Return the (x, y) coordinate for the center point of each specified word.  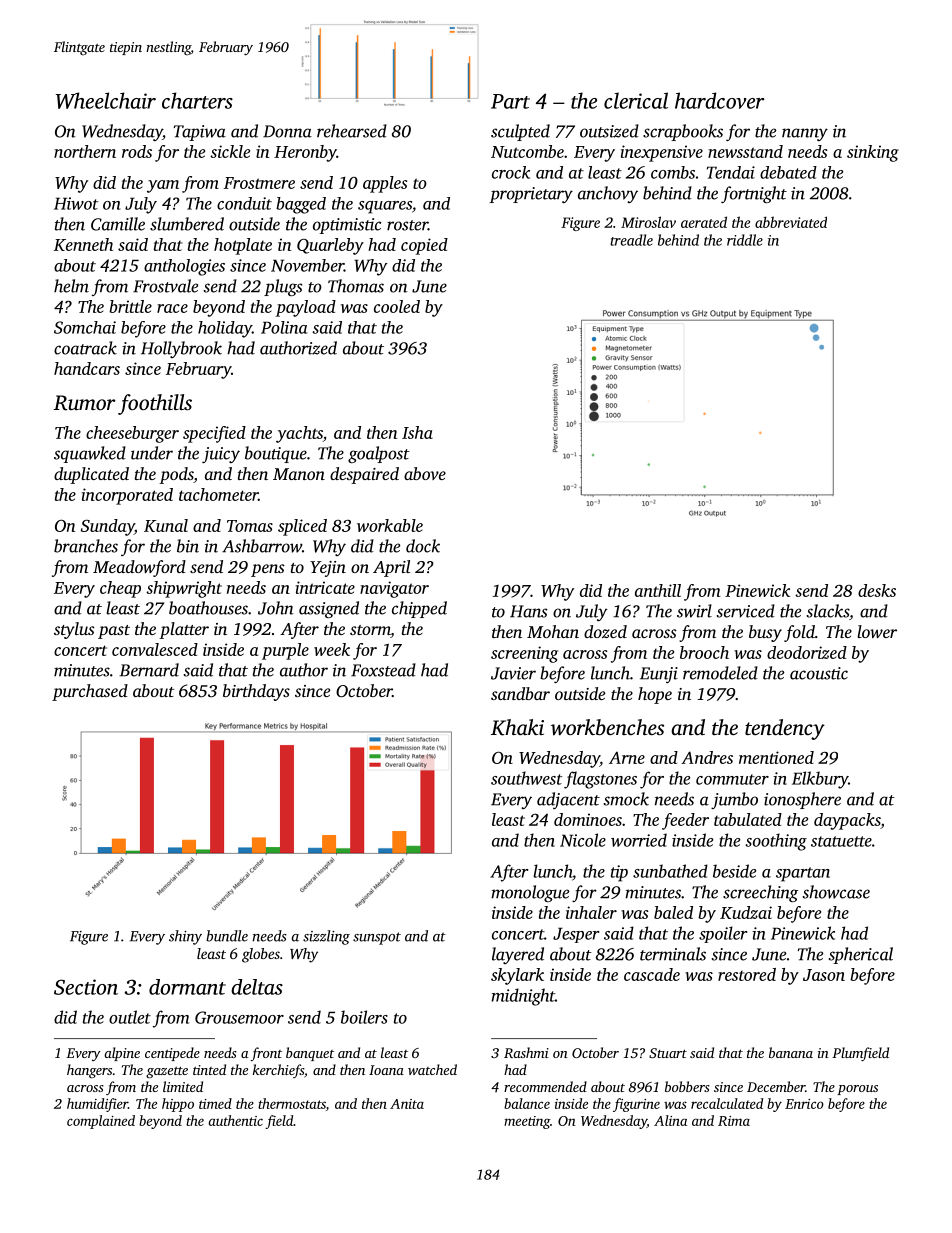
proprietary (531, 195)
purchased (90, 692)
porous (857, 1090)
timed (215, 1103)
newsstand (745, 151)
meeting (527, 1122)
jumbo (734, 800)
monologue (530, 893)
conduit (244, 203)
